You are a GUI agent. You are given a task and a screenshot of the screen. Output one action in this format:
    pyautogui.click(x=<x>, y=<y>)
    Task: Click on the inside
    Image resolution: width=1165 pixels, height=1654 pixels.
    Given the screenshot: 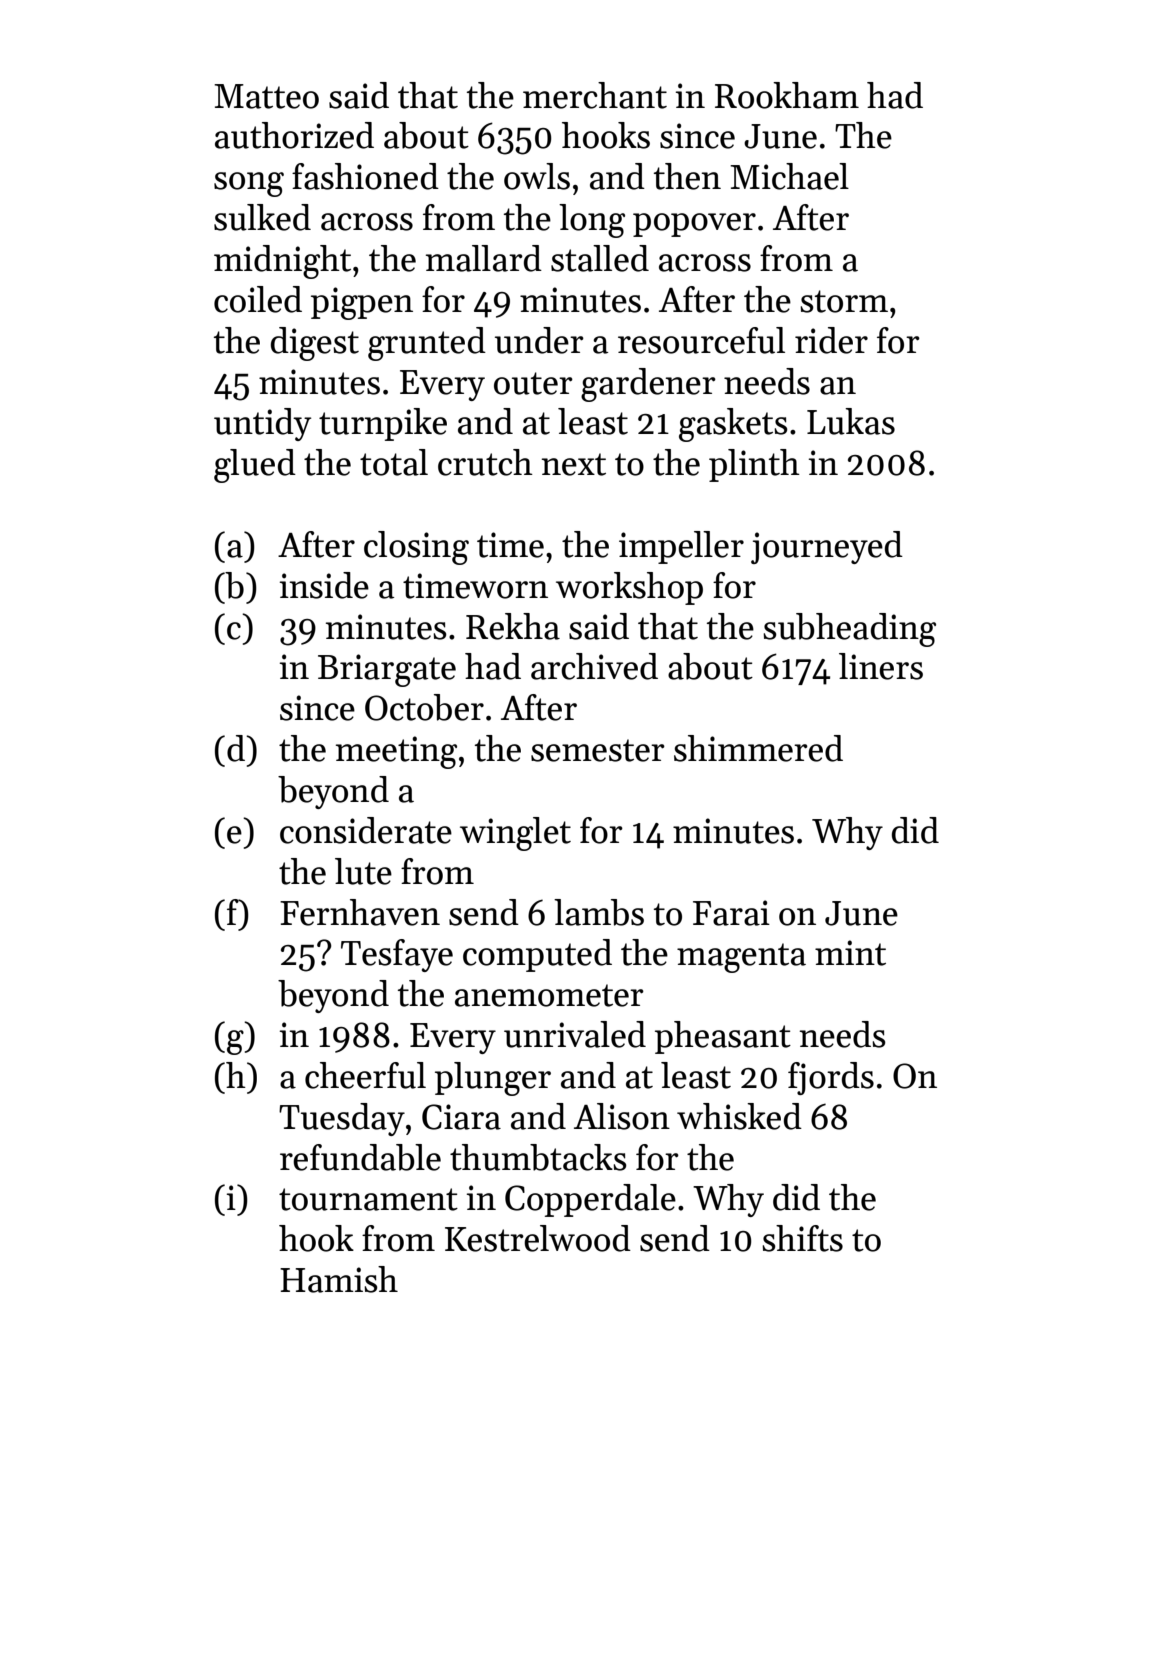 What is the action you would take?
    pyautogui.click(x=324, y=585)
